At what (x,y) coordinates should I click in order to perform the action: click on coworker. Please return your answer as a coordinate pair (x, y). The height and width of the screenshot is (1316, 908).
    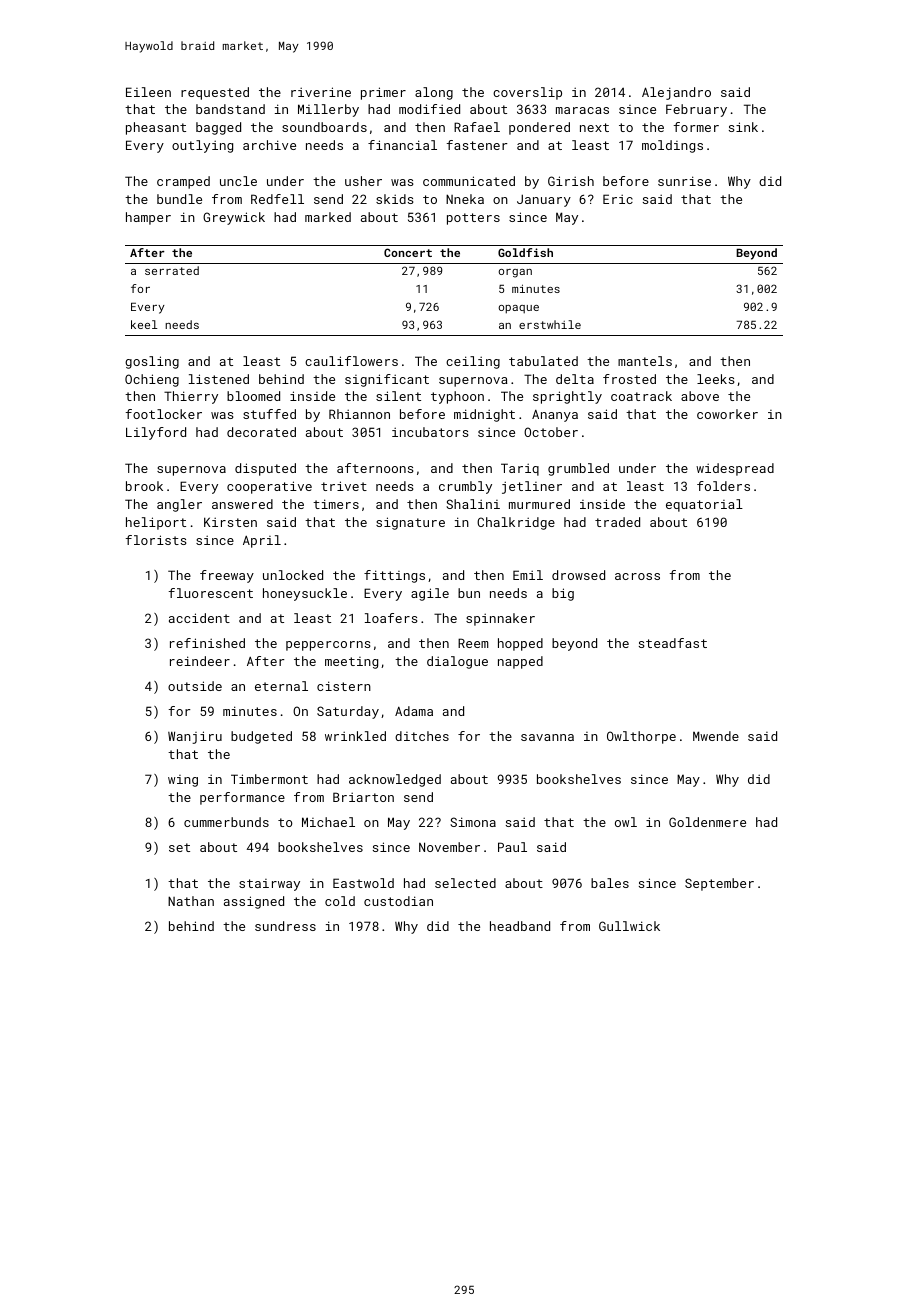
    Looking at the image, I should click on (727, 414).
